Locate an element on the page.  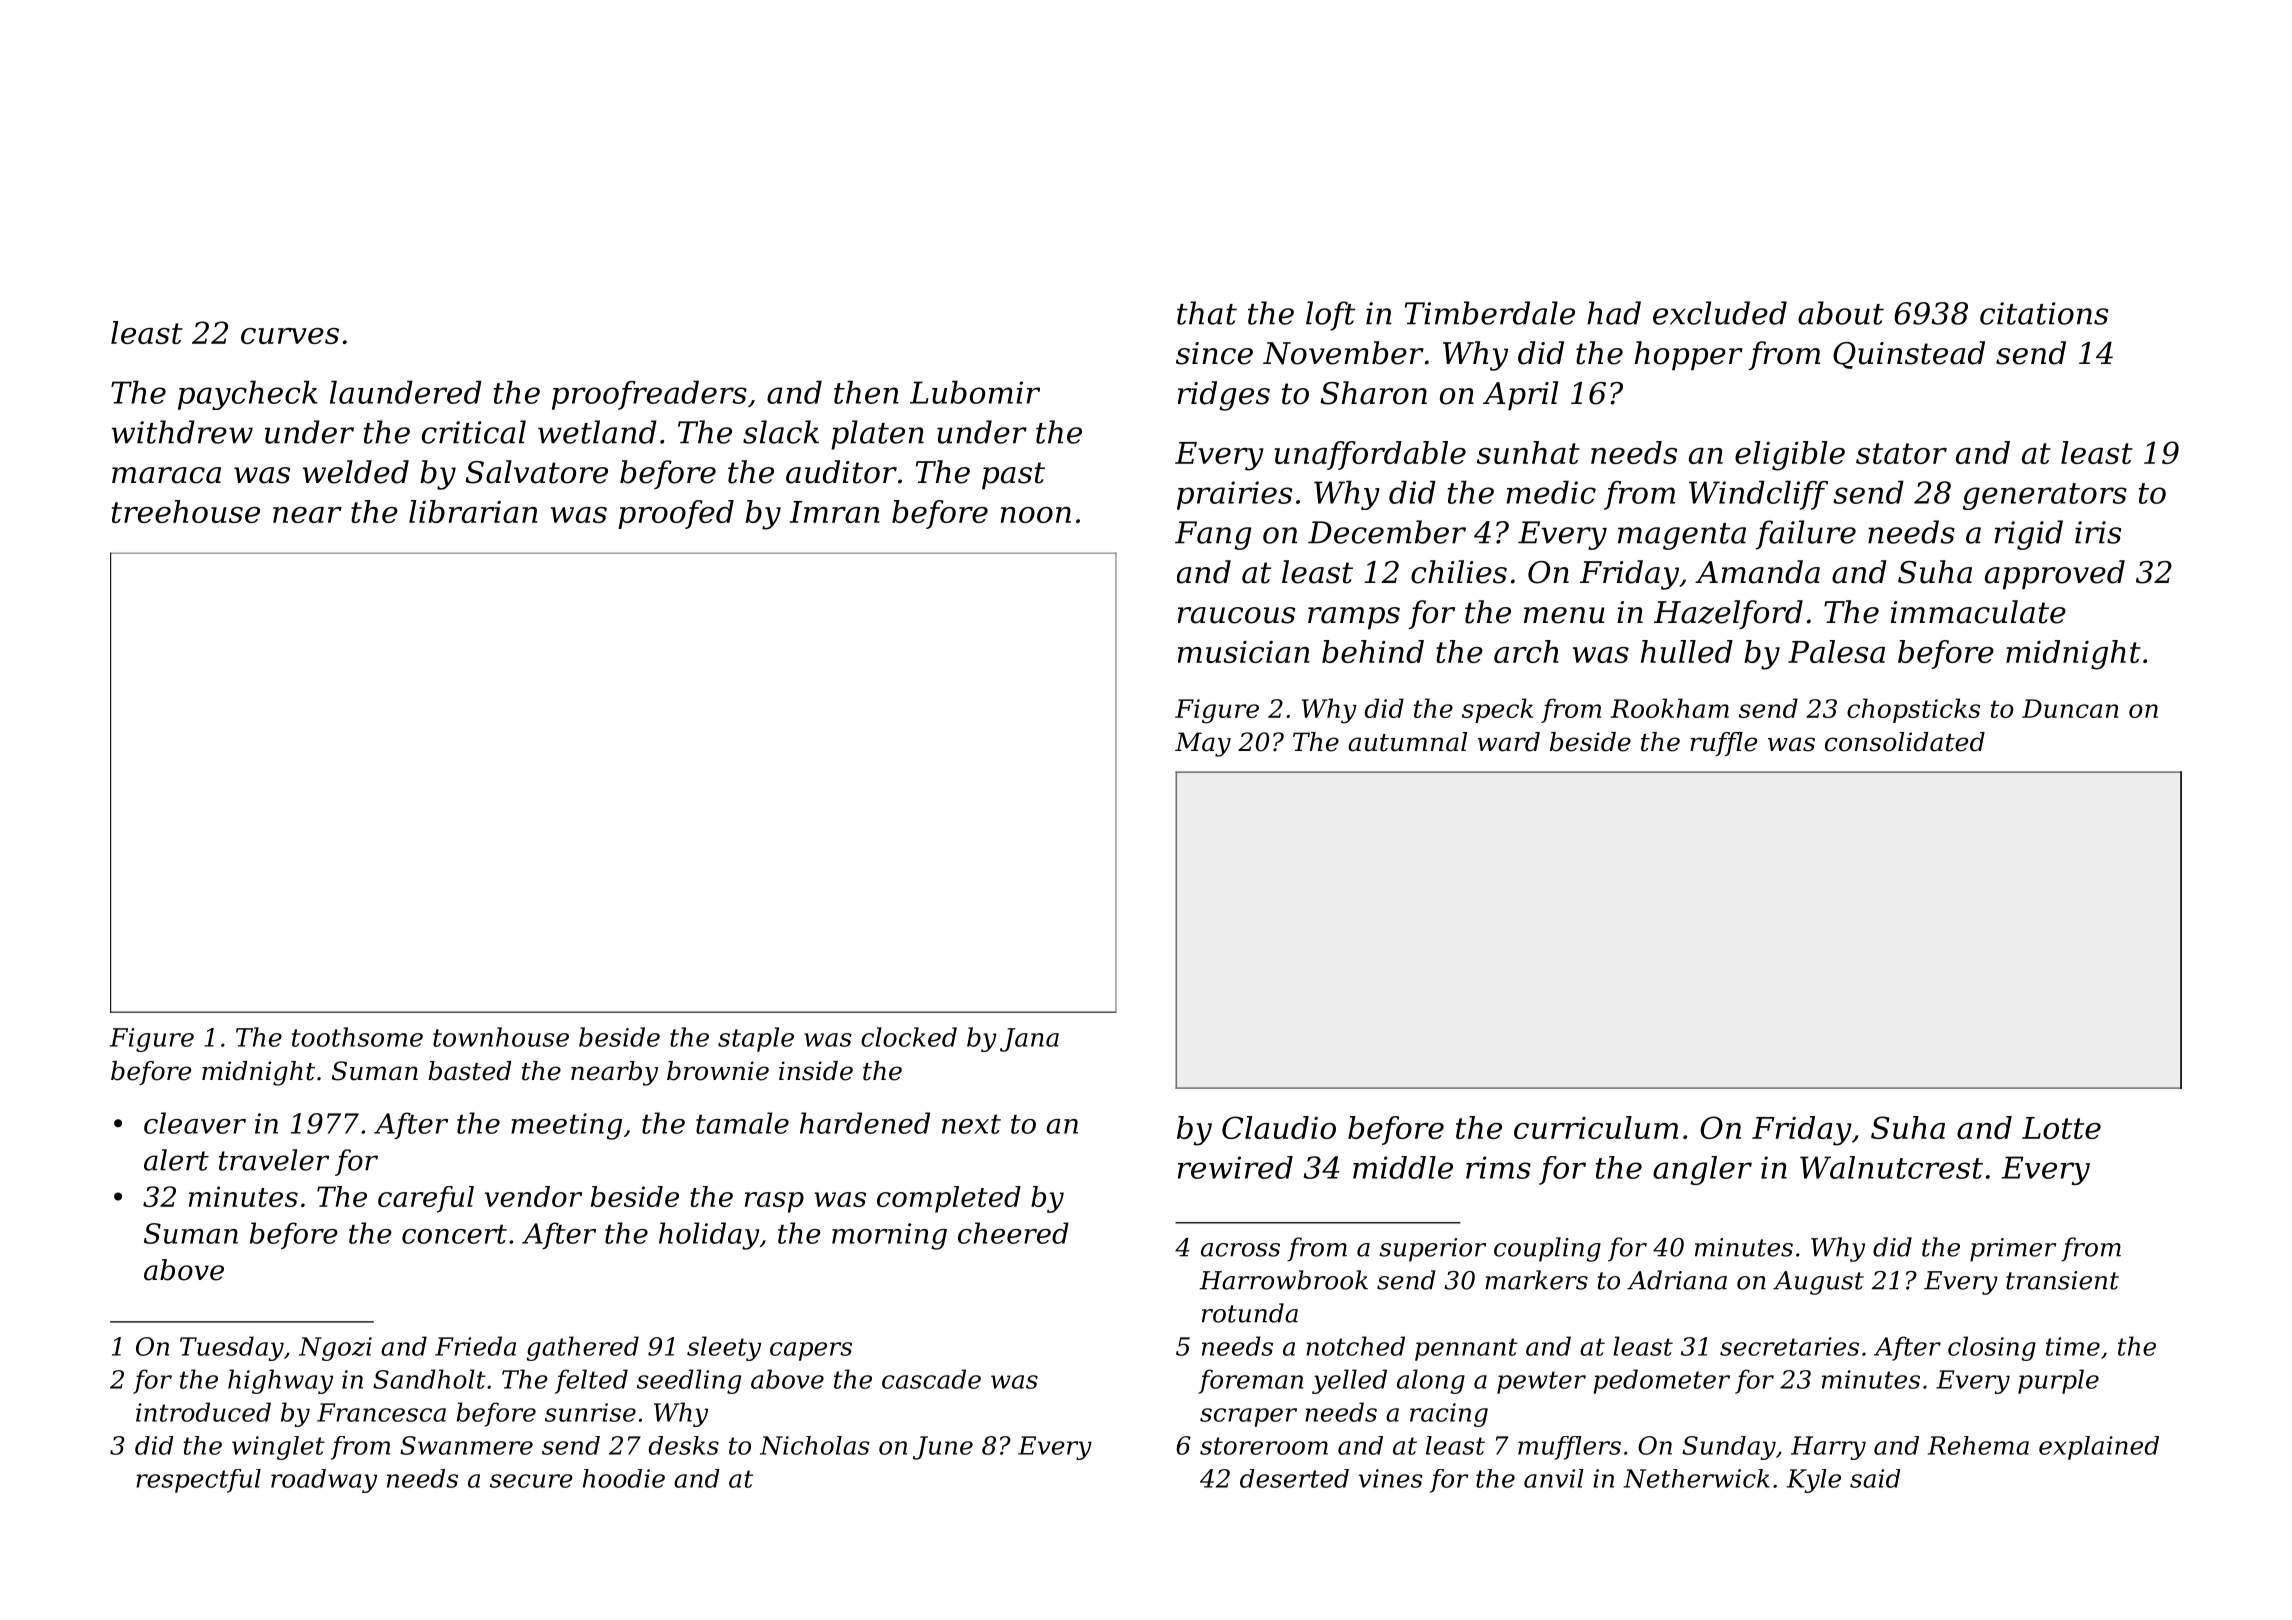
said is located at coordinates (1875, 1478).
